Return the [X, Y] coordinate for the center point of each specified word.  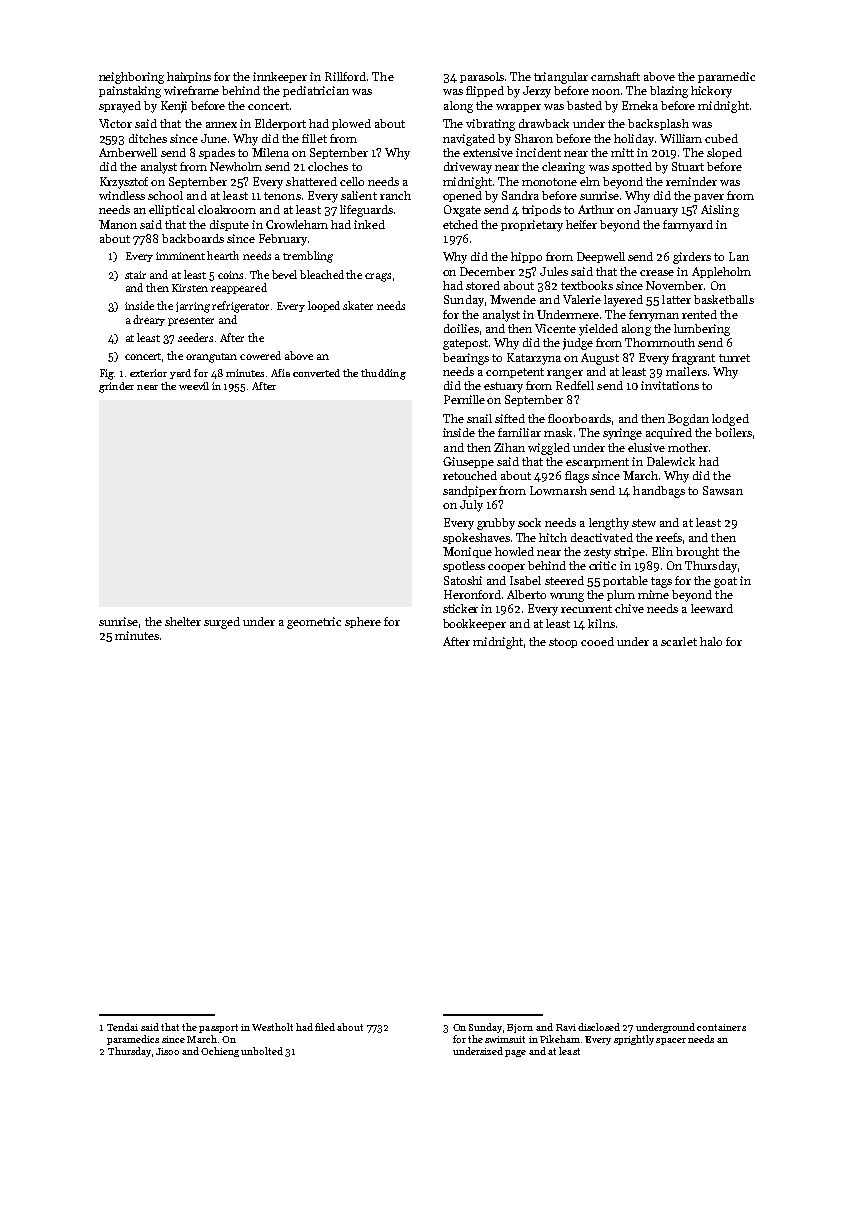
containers [721, 1027]
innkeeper [280, 77]
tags [661, 582]
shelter [183, 621]
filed [325, 1027]
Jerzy [537, 92]
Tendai [122, 1027]
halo [711, 641]
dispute [229, 225]
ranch [395, 195]
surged [222, 623]
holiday [634, 140]
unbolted [262, 1051]
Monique [467, 552]
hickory [711, 92]
